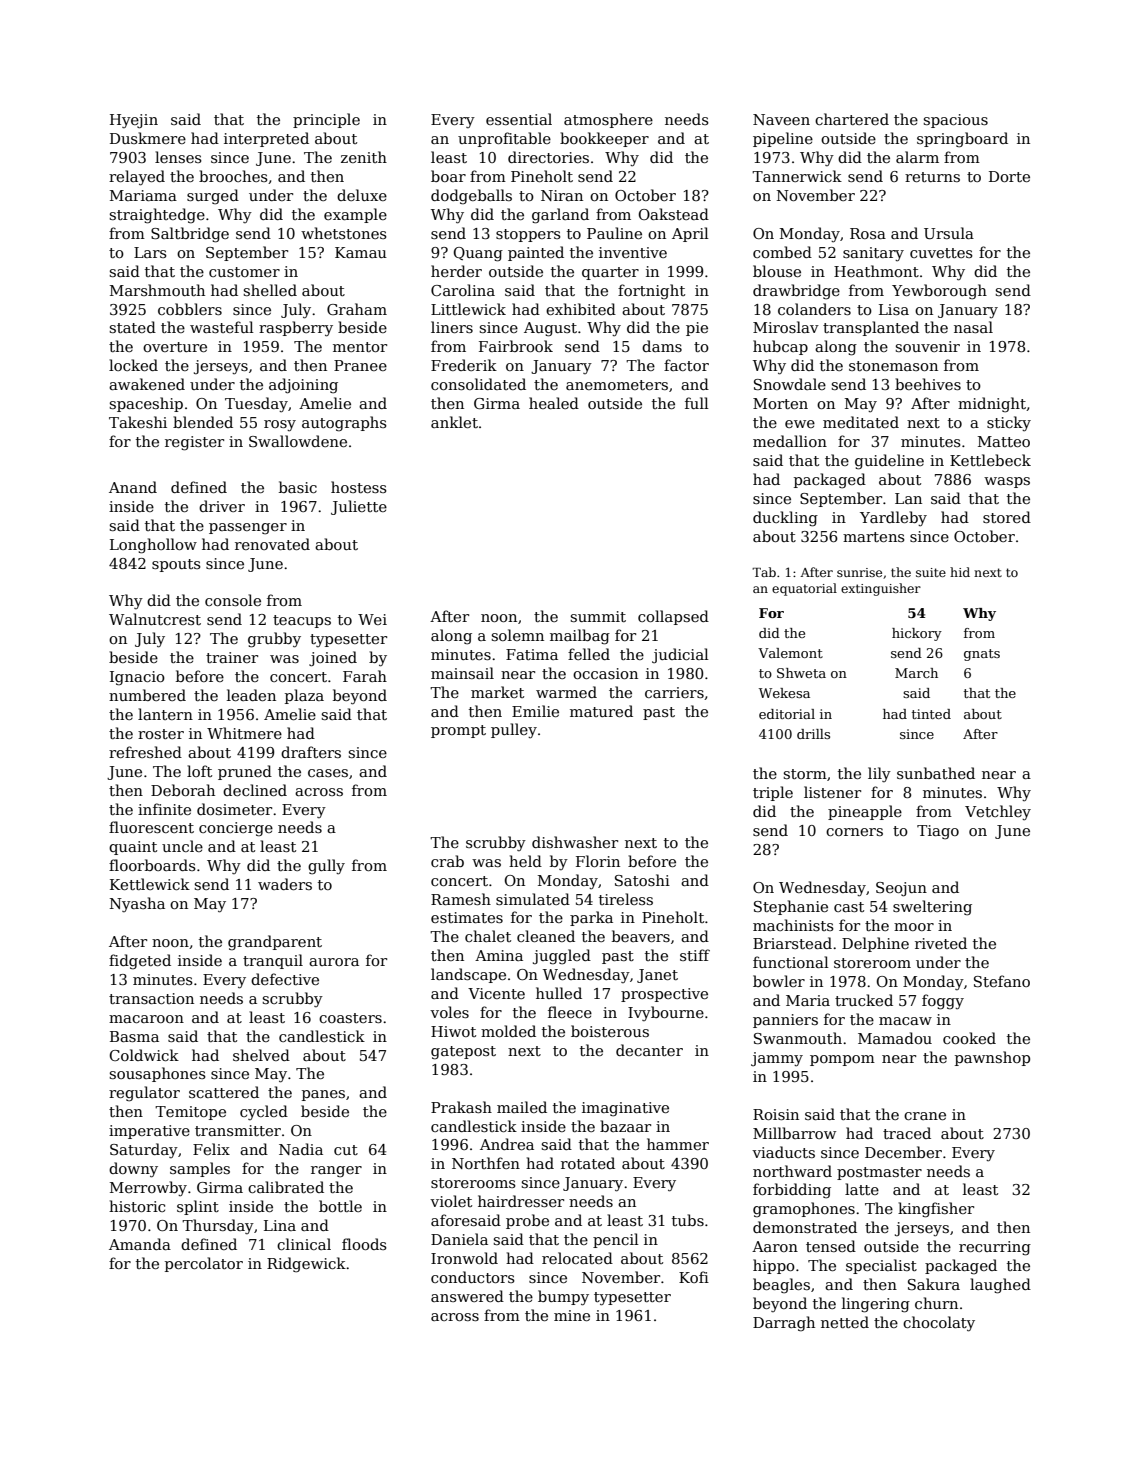 The image size is (1140, 1475). Describe the element at coordinates (577, 1258) in the image. I see `relocated` at that location.
